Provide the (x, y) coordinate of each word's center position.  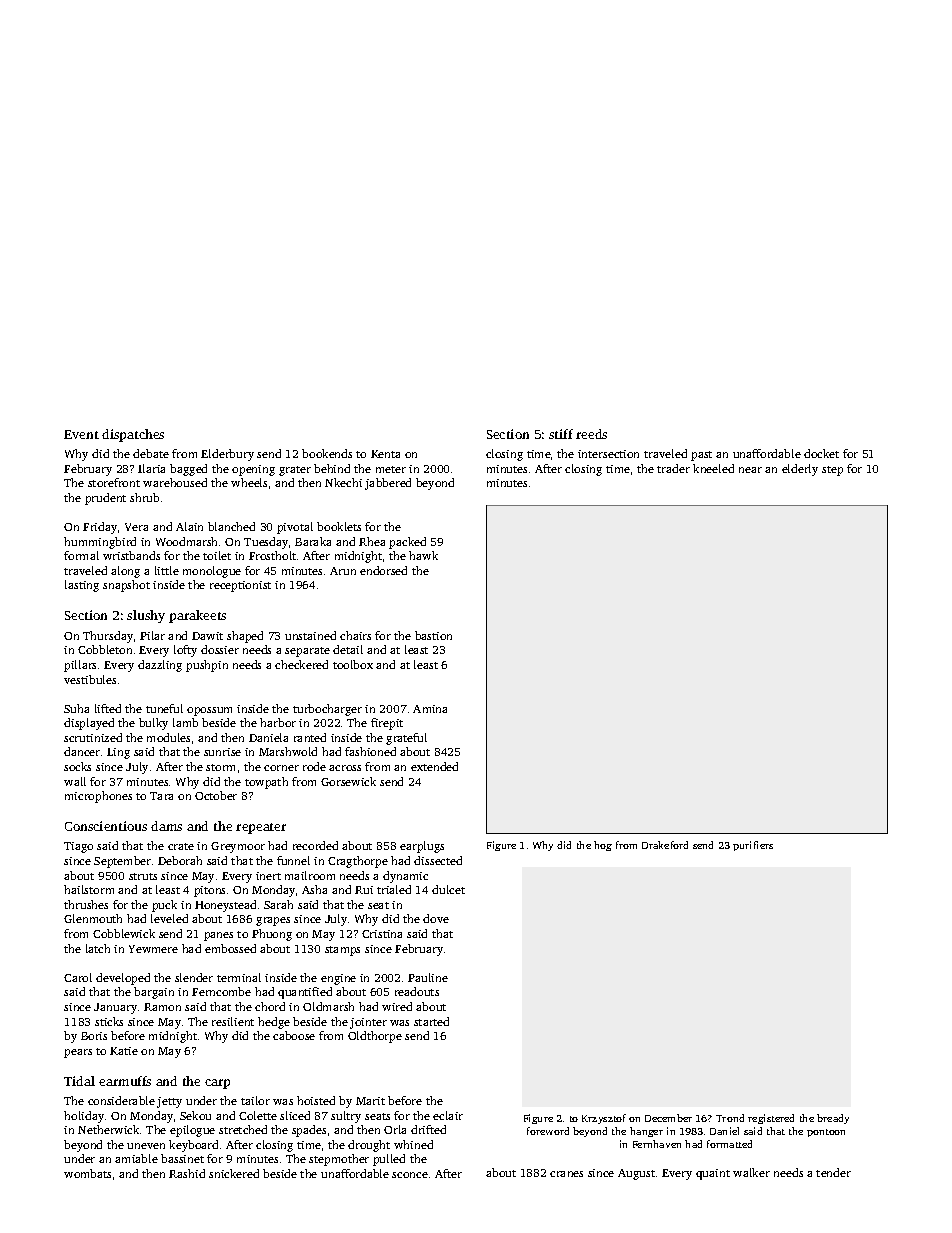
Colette (258, 1115)
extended (434, 766)
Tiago (78, 847)
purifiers (753, 846)
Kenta (385, 454)
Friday (100, 528)
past (701, 456)
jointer (368, 1023)
